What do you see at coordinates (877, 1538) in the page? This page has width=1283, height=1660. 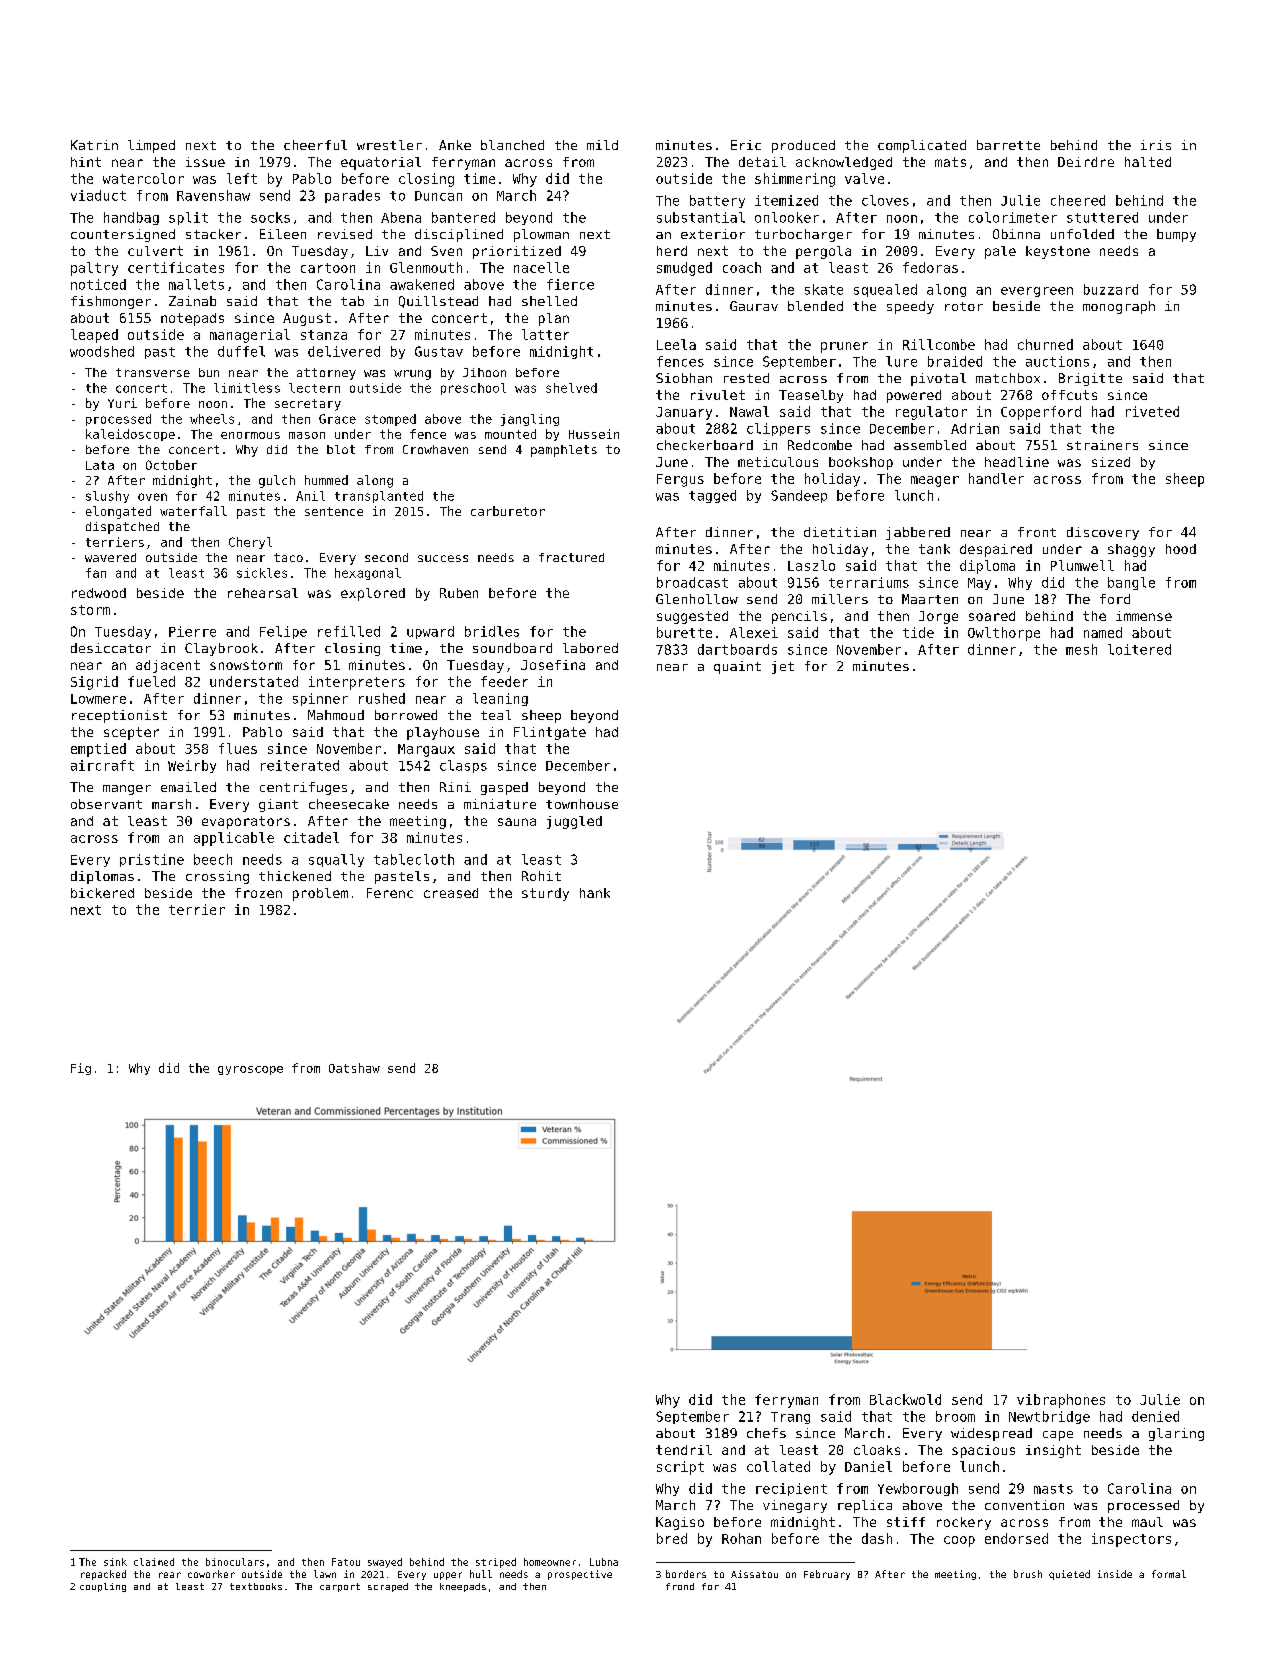 I see `dash` at bounding box center [877, 1538].
